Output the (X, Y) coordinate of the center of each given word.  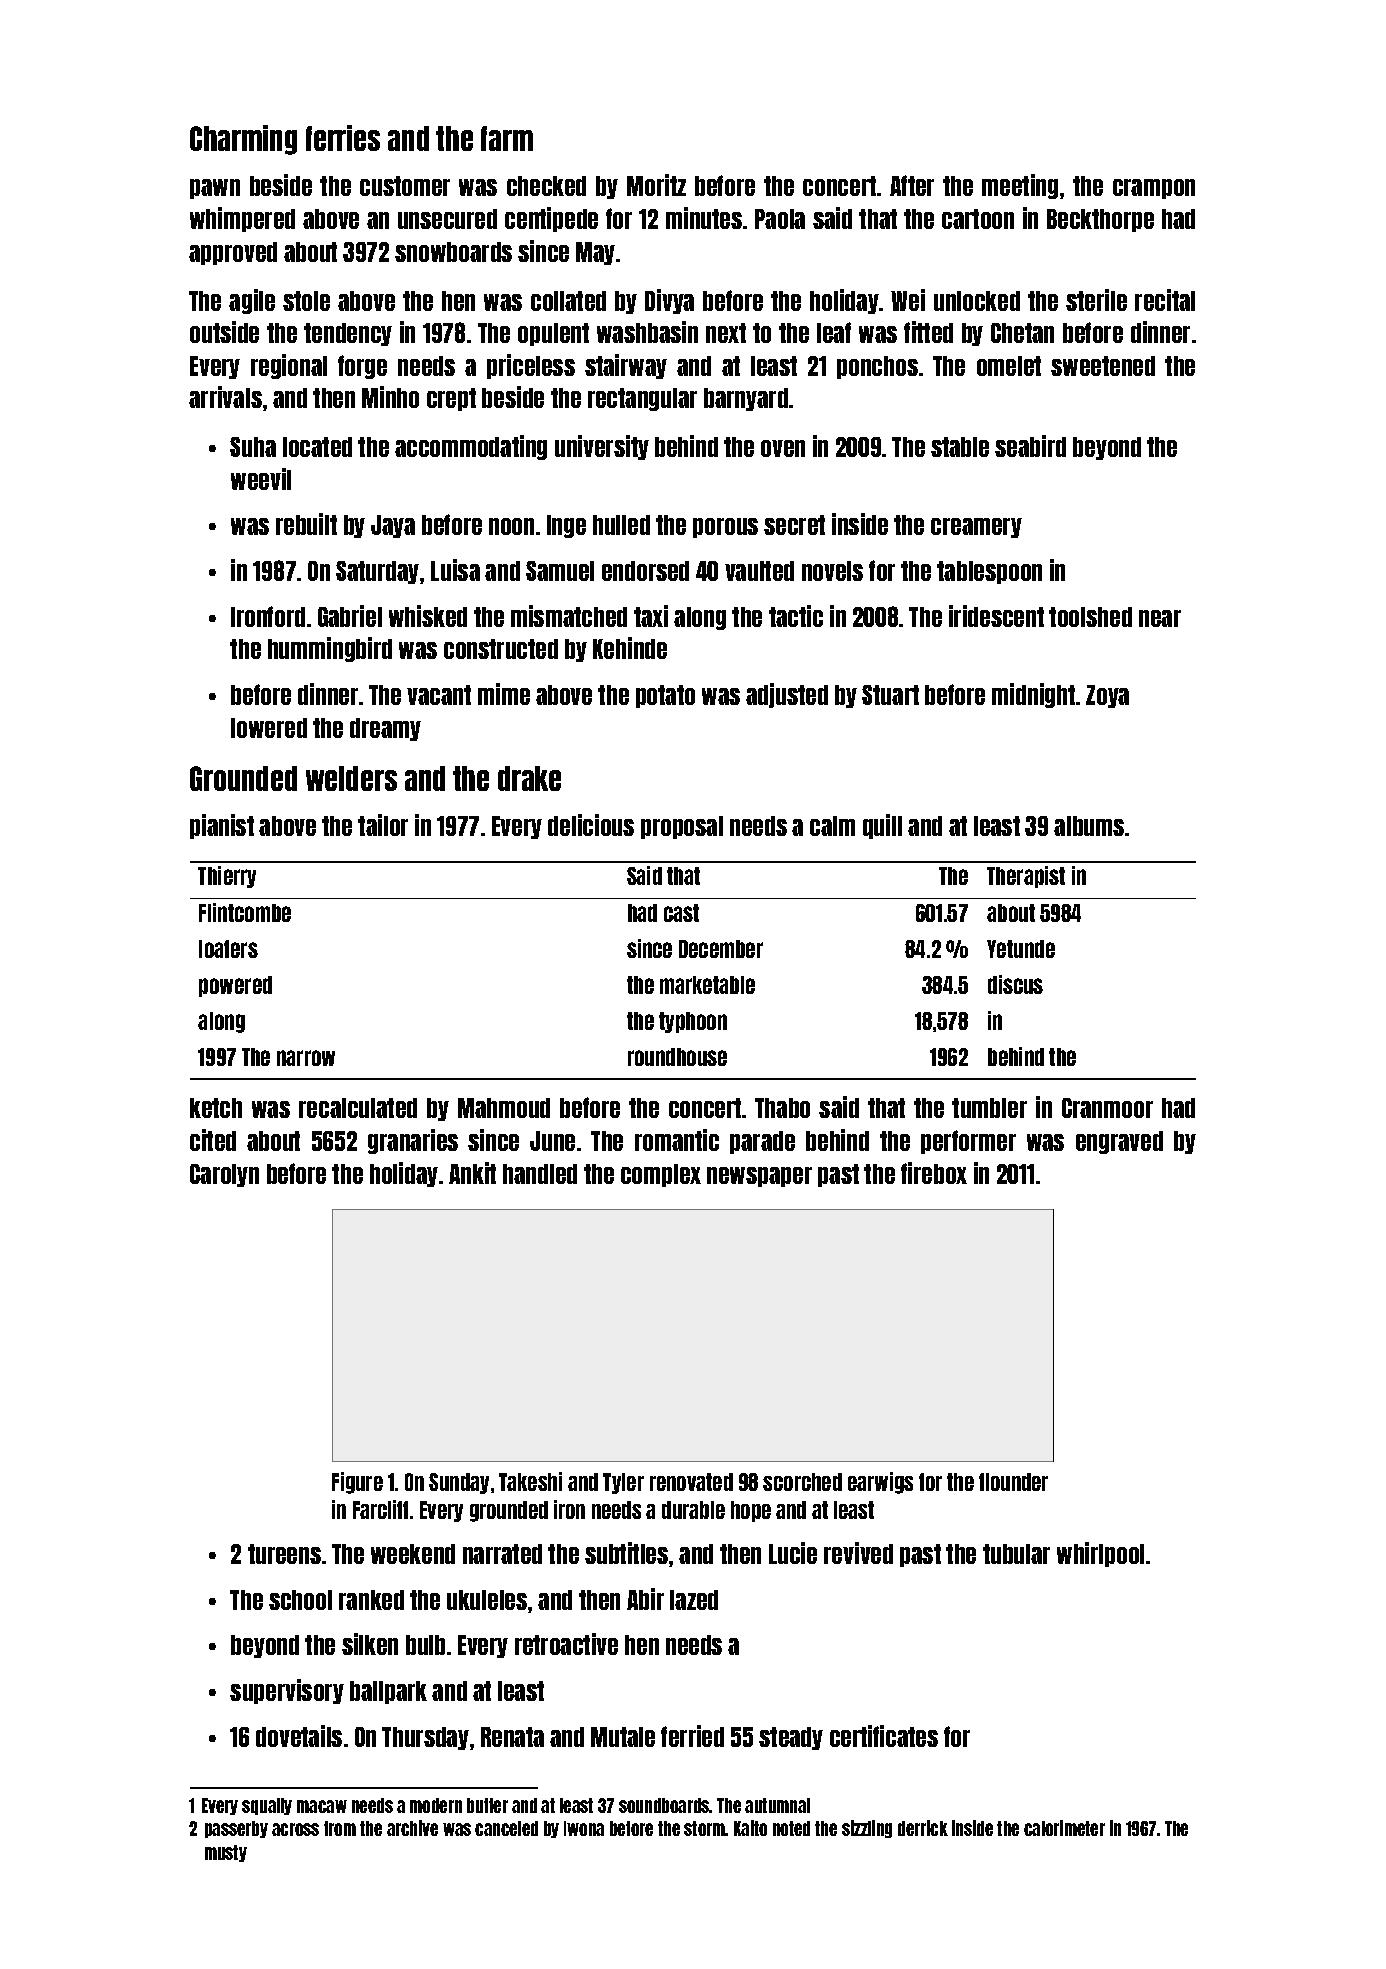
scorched (802, 1482)
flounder (1013, 1482)
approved (233, 253)
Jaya (393, 526)
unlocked (977, 301)
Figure (357, 1483)
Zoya (1107, 696)
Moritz (656, 185)
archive (412, 1828)
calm (832, 826)
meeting (1020, 186)
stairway (626, 366)
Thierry (227, 877)
